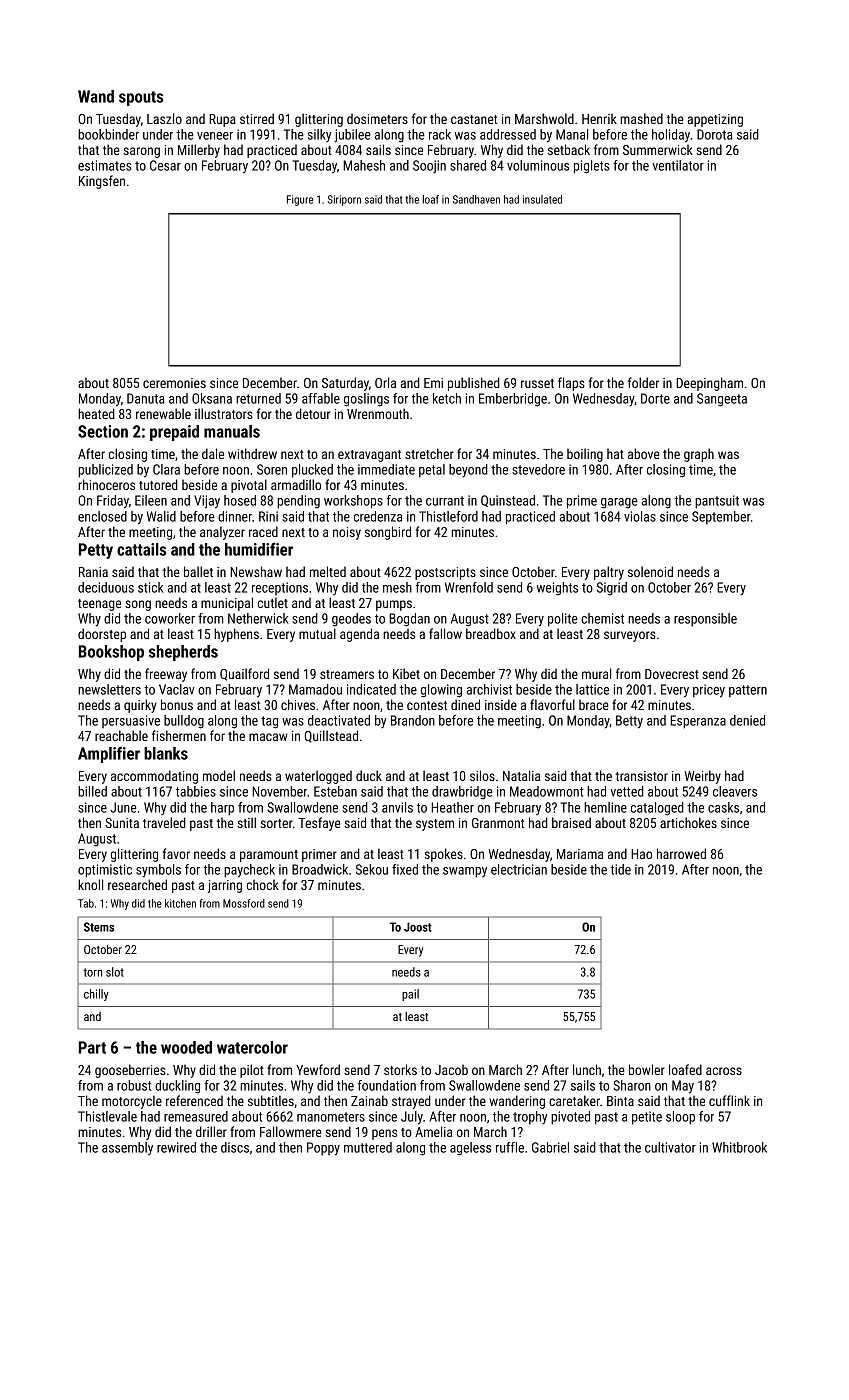 This document has width=849, height=1400. I want to click on chemist, so click(602, 618).
